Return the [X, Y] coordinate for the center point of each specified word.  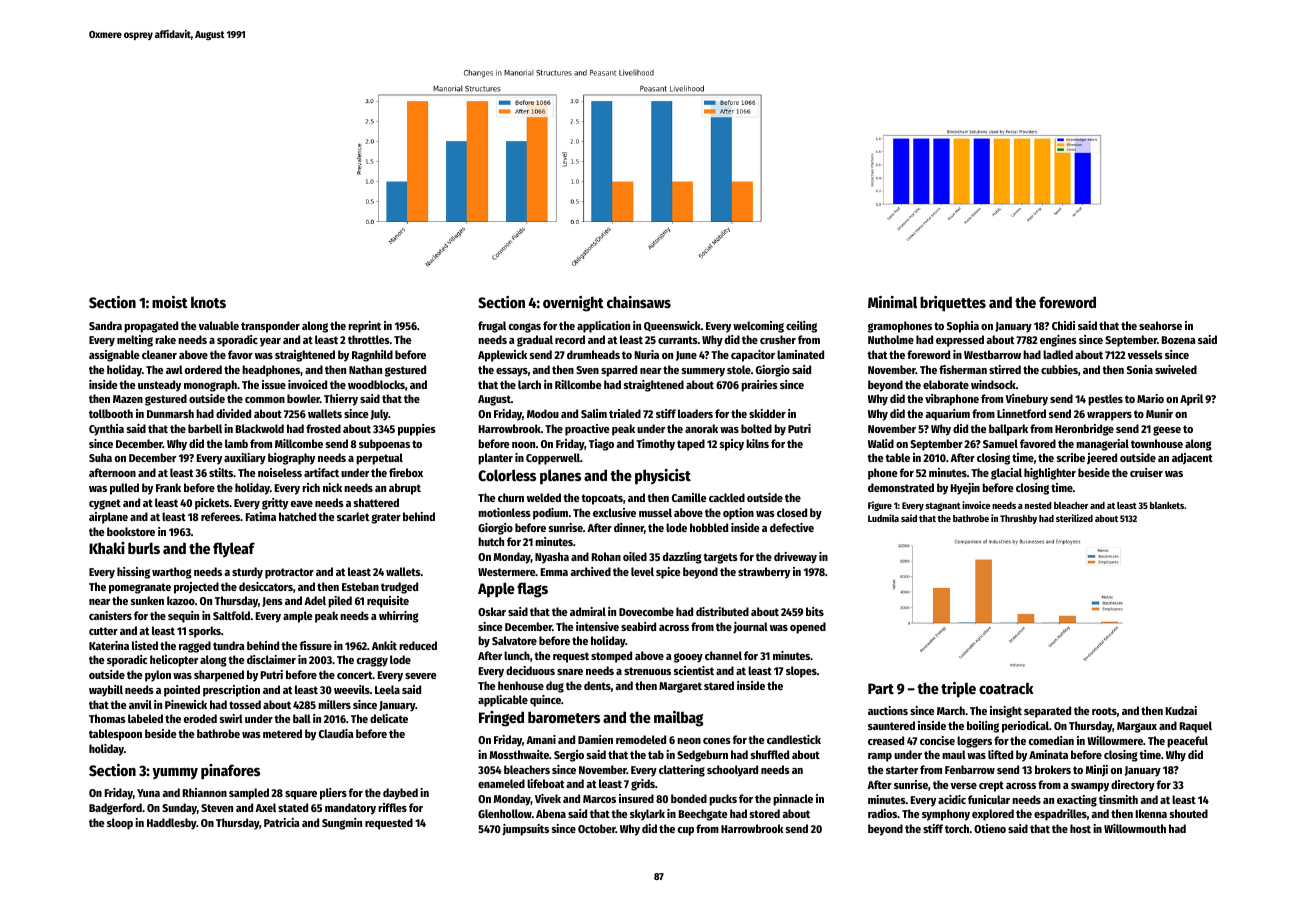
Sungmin [342, 824]
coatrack [1006, 688]
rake [165, 339]
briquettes [953, 304]
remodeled [641, 739]
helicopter [174, 661]
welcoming [758, 327]
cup [686, 831]
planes [560, 477]
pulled [124, 489]
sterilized [1074, 518]
